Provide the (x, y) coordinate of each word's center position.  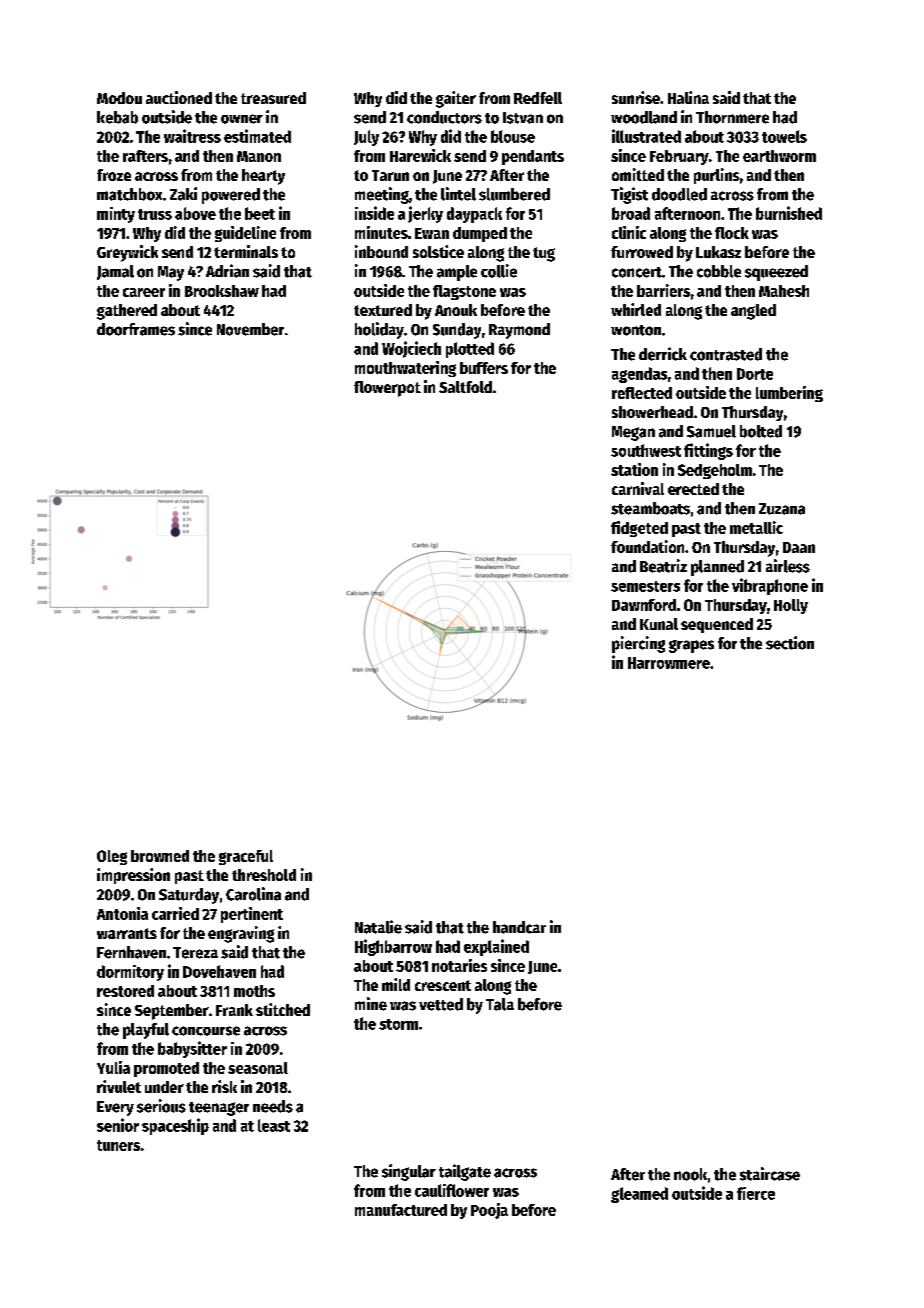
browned (160, 856)
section (790, 643)
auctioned (179, 97)
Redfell (538, 98)
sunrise (636, 97)
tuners (118, 1145)
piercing (638, 644)
